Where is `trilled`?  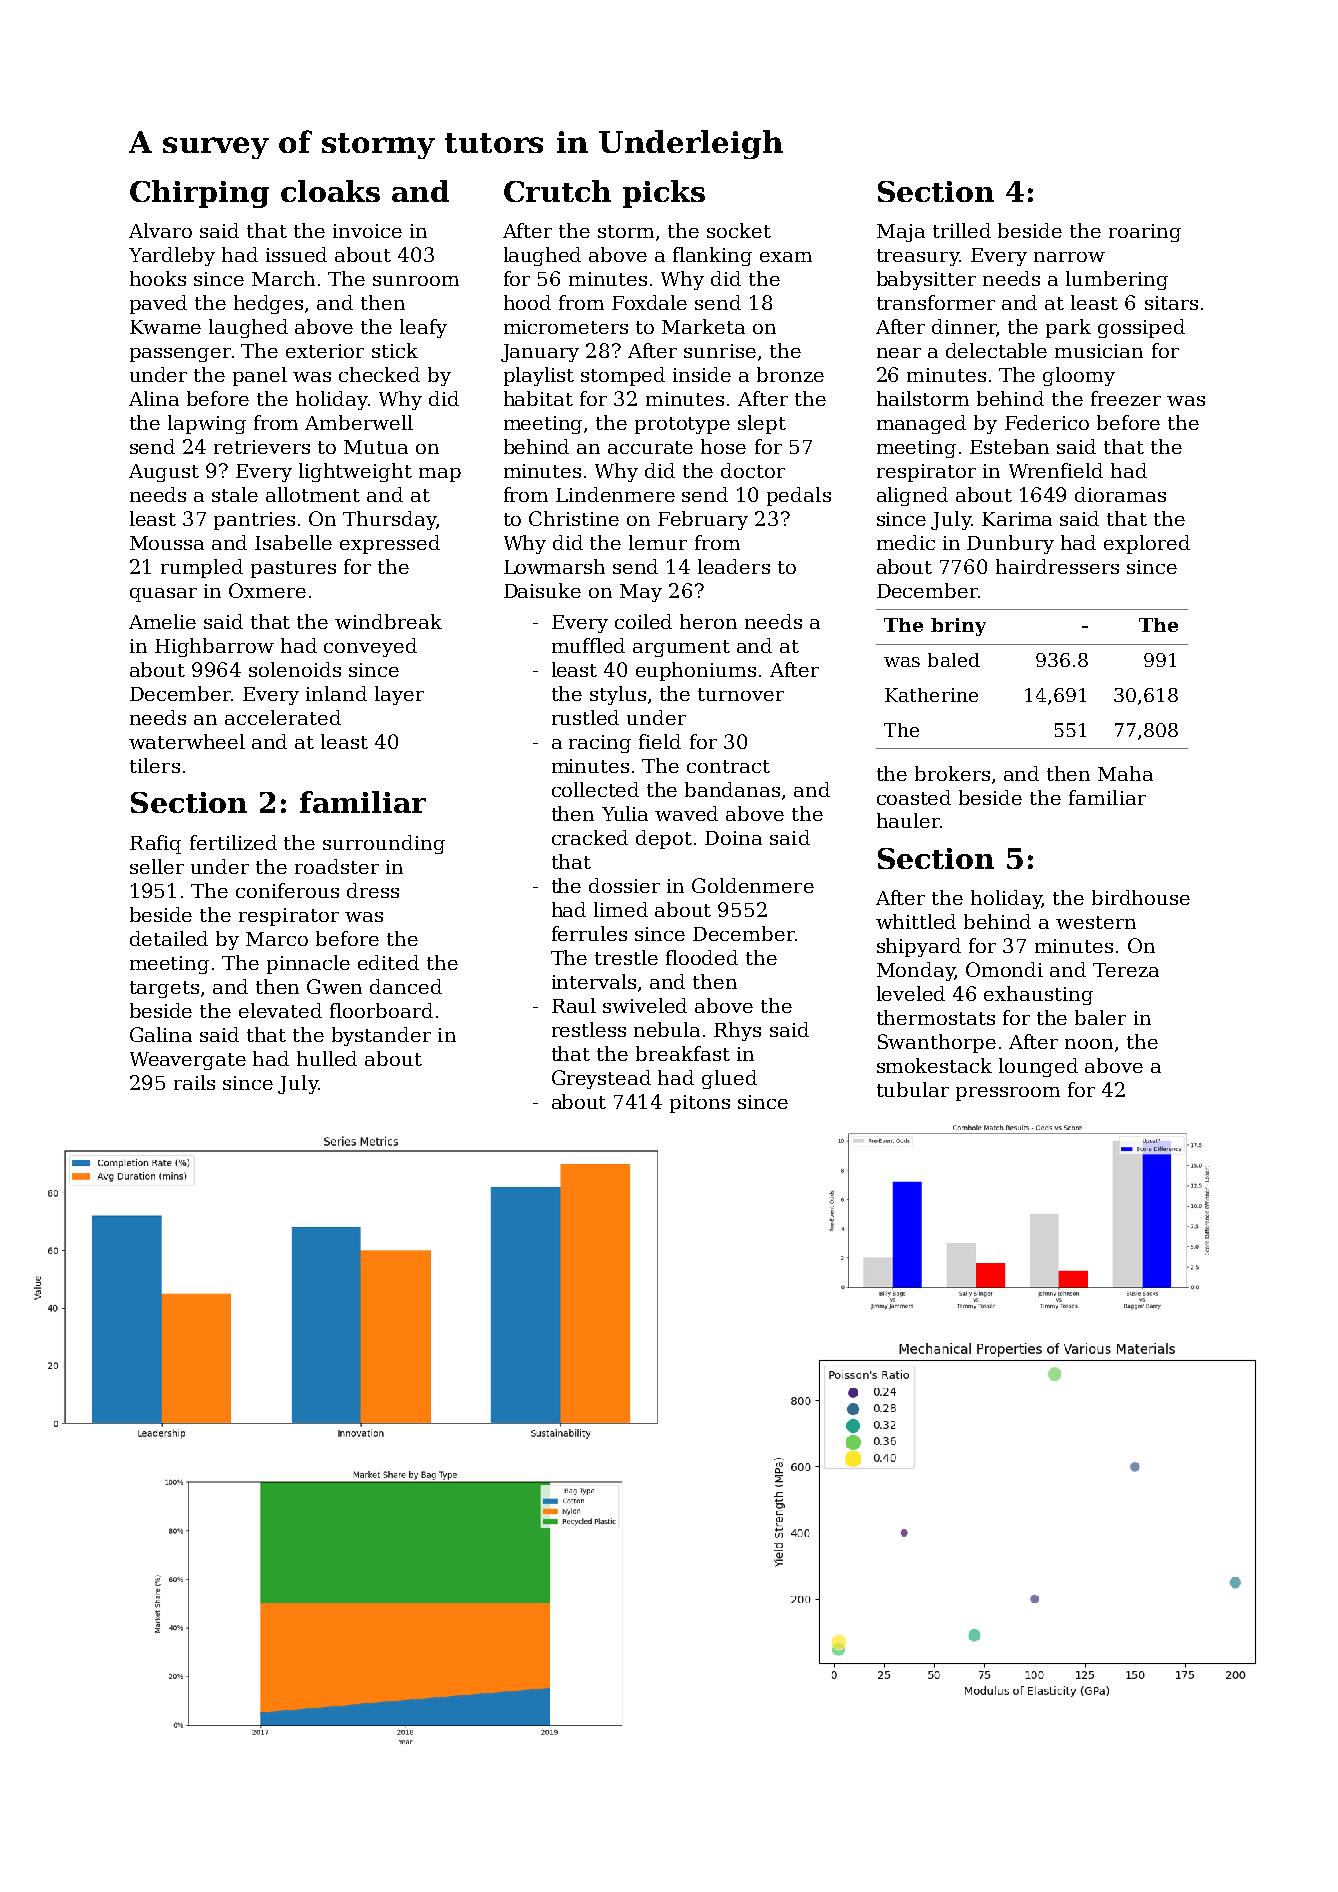
trilled is located at coordinates (962, 230).
